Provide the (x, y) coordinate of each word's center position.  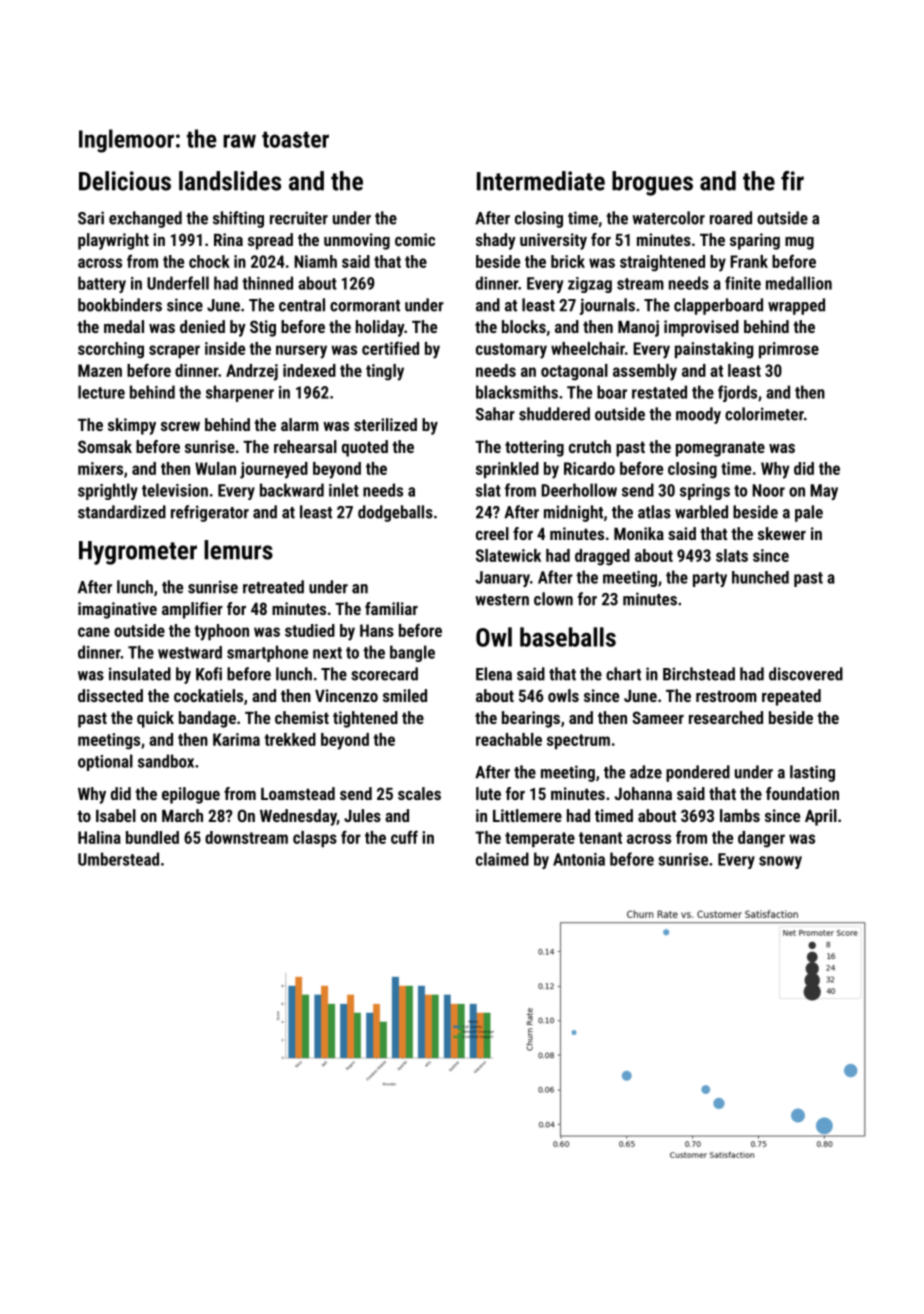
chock (209, 261)
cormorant (365, 306)
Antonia (579, 859)
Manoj (638, 328)
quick (155, 719)
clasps (315, 839)
